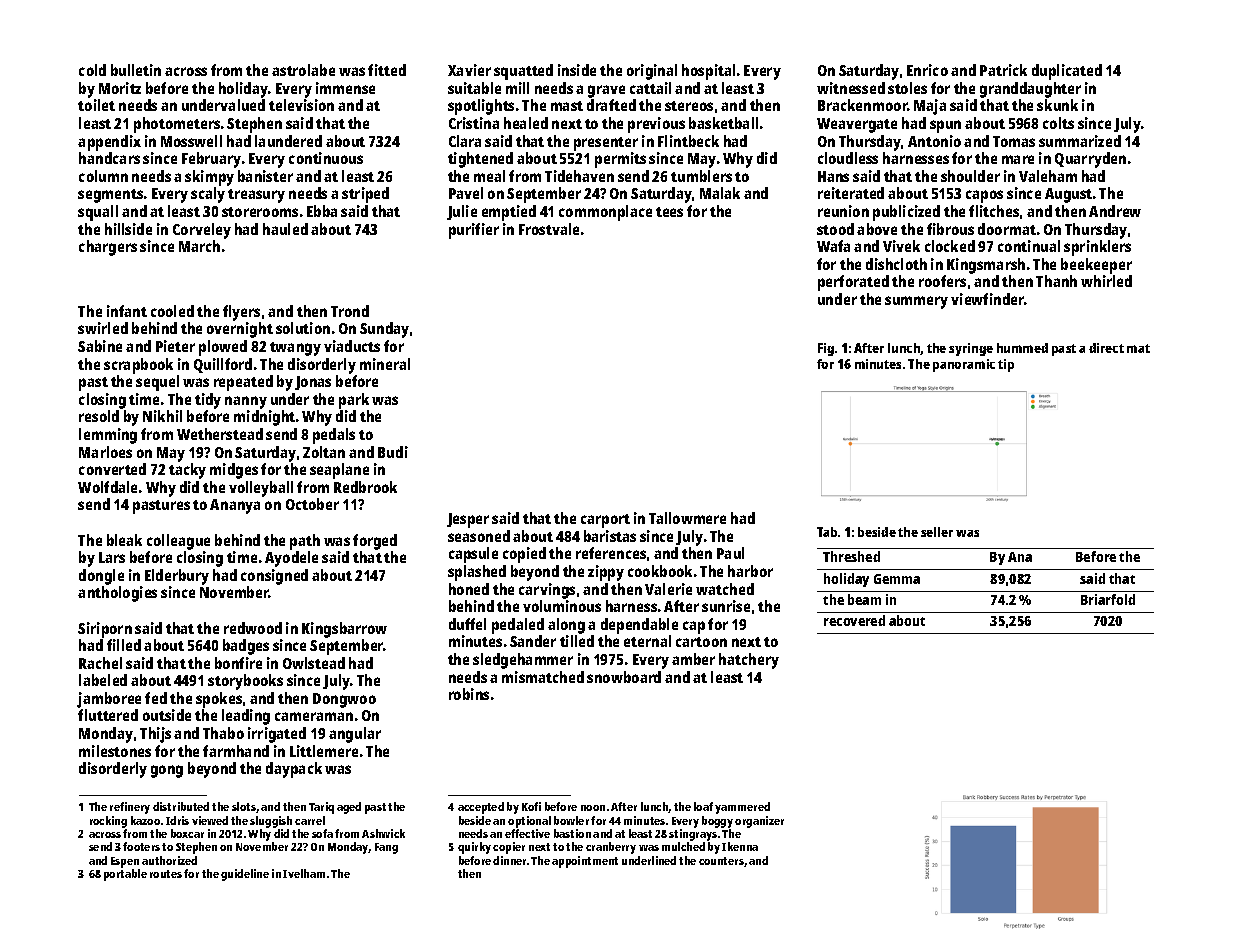 The width and height of the image is (1233, 952). What do you see at coordinates (92, 70) in the image?
I see `cold` at bounding box center [92, 70].
